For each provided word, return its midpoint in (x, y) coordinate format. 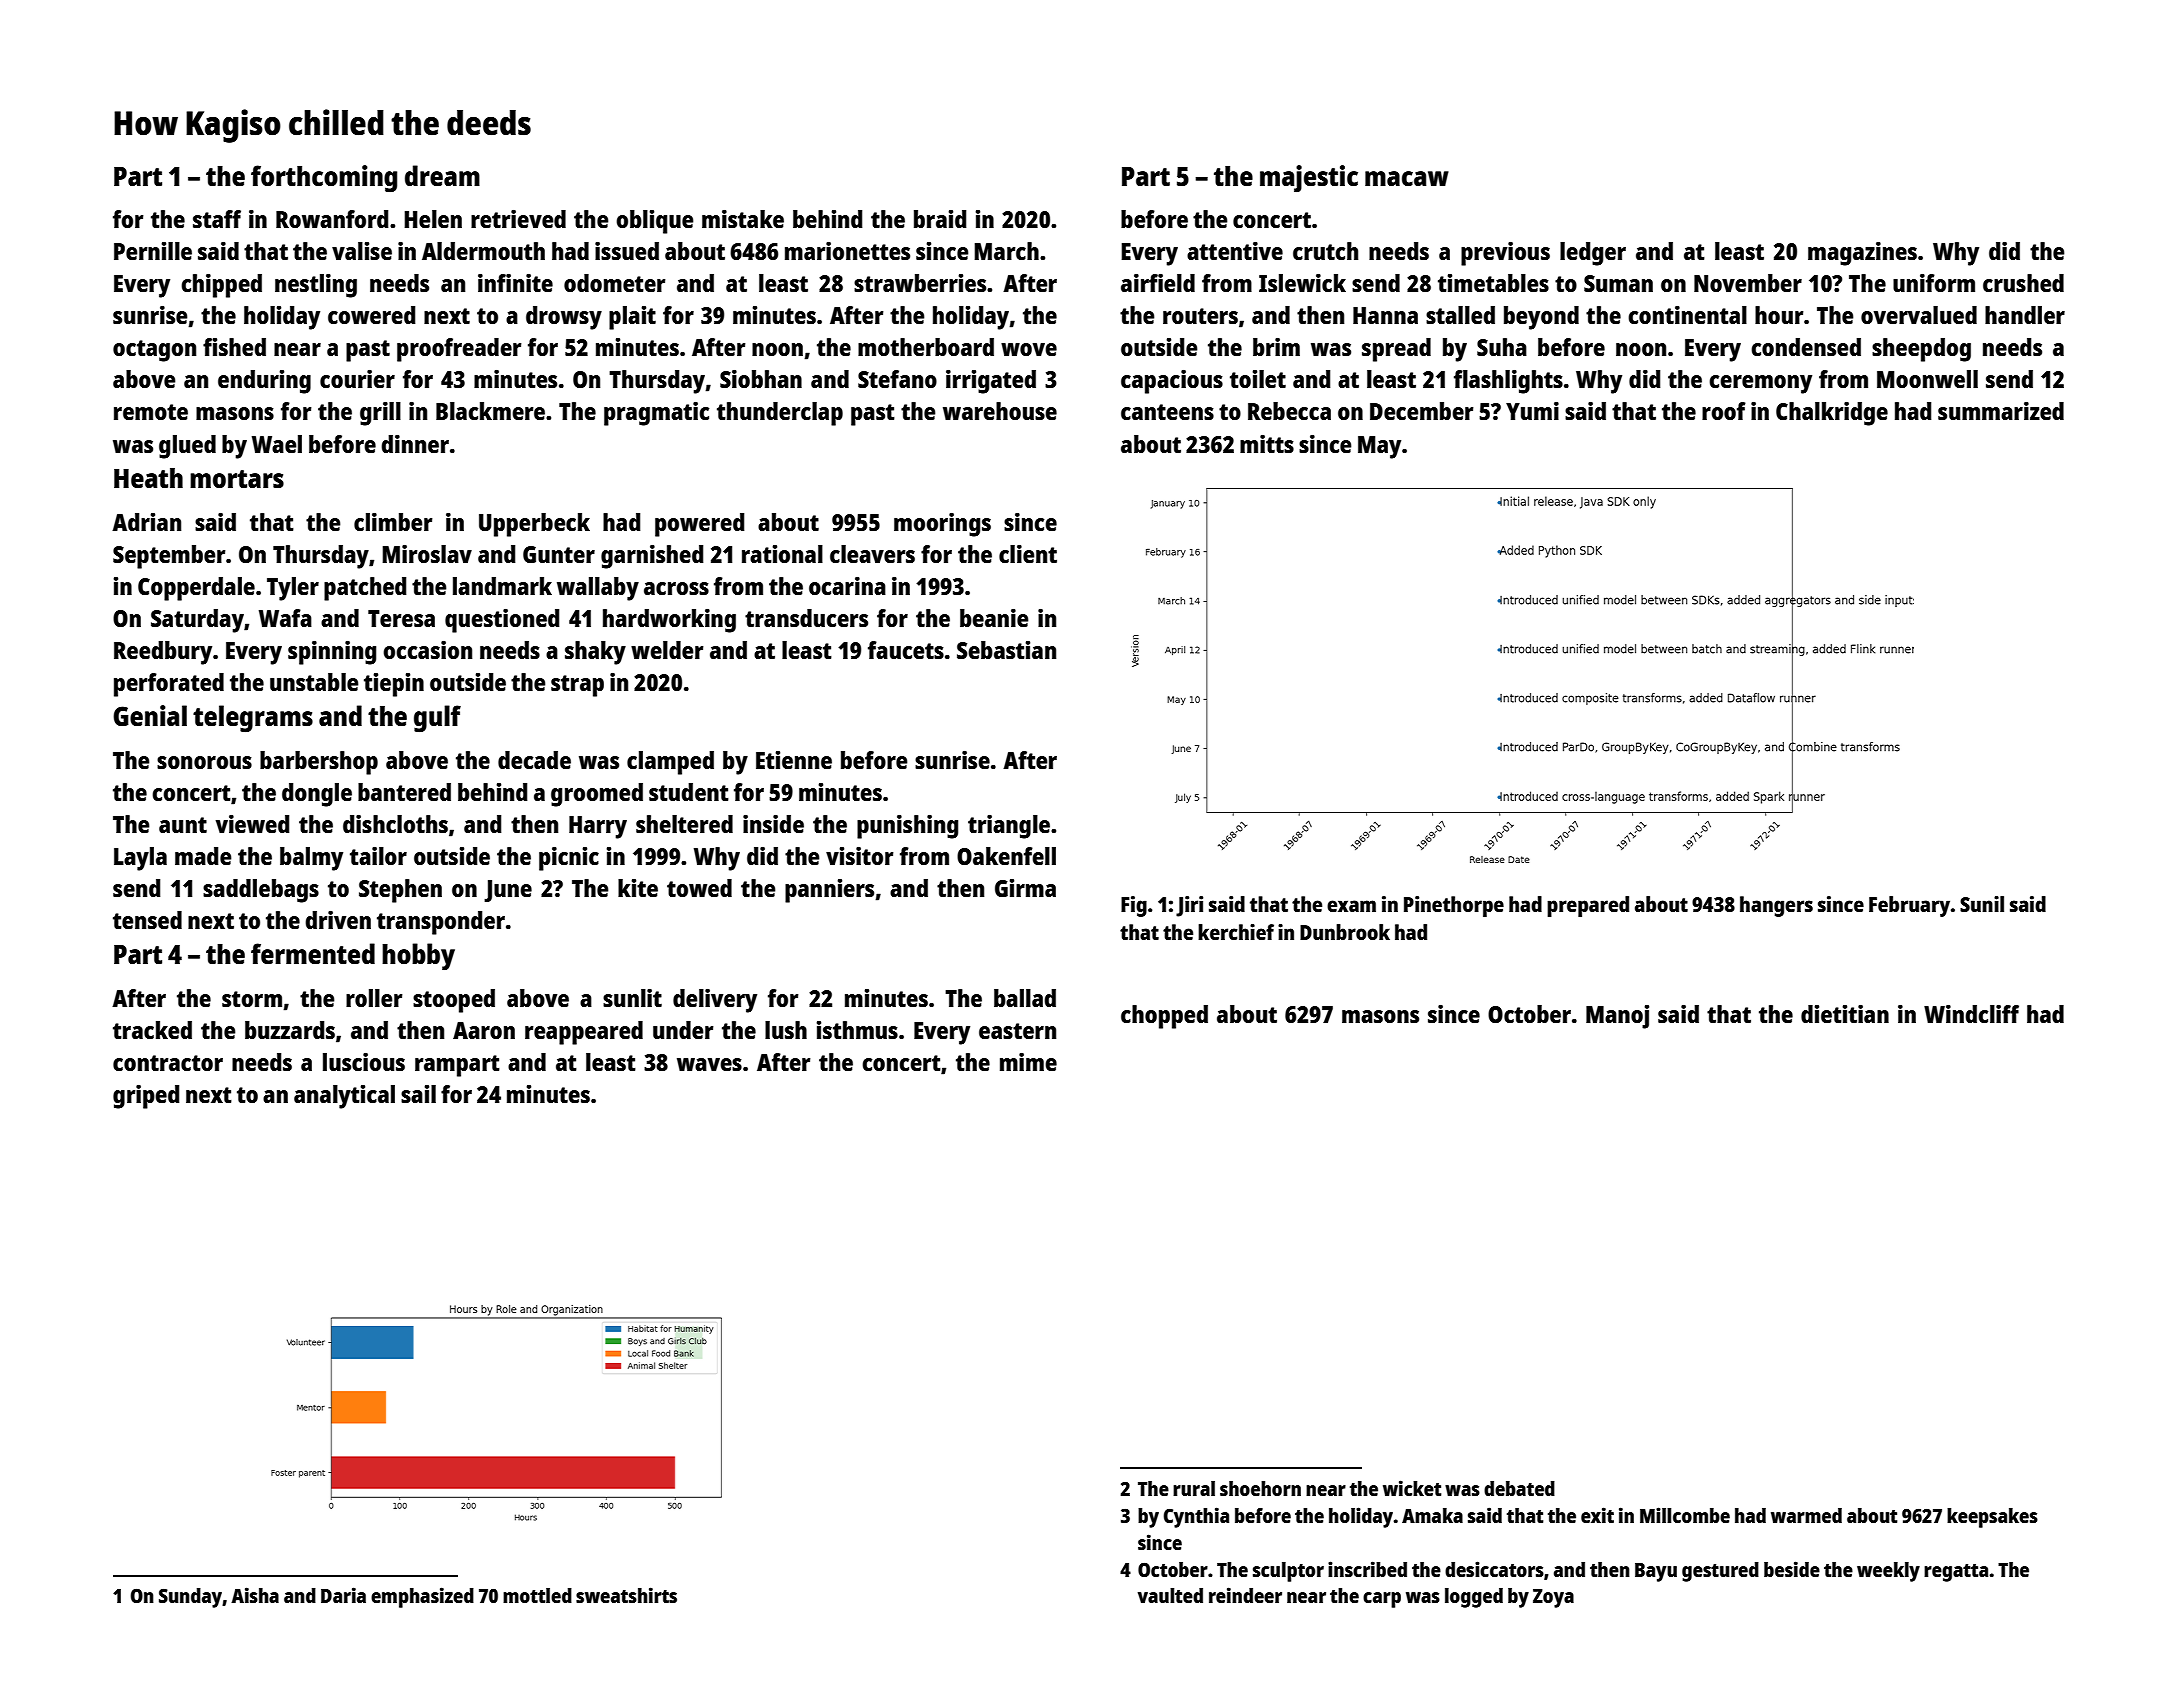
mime (1028, 1061)
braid (940, 219)
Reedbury (163, 653)
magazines (1862, 253)
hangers (1776, 906)
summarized (2001, 410)
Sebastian (1006, 650)
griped (146, 1096)
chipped (221, 285)
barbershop (319, 763)
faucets (906, 650)
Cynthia (1196, 1517)
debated (1519, 1488)
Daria (343, 1595)
